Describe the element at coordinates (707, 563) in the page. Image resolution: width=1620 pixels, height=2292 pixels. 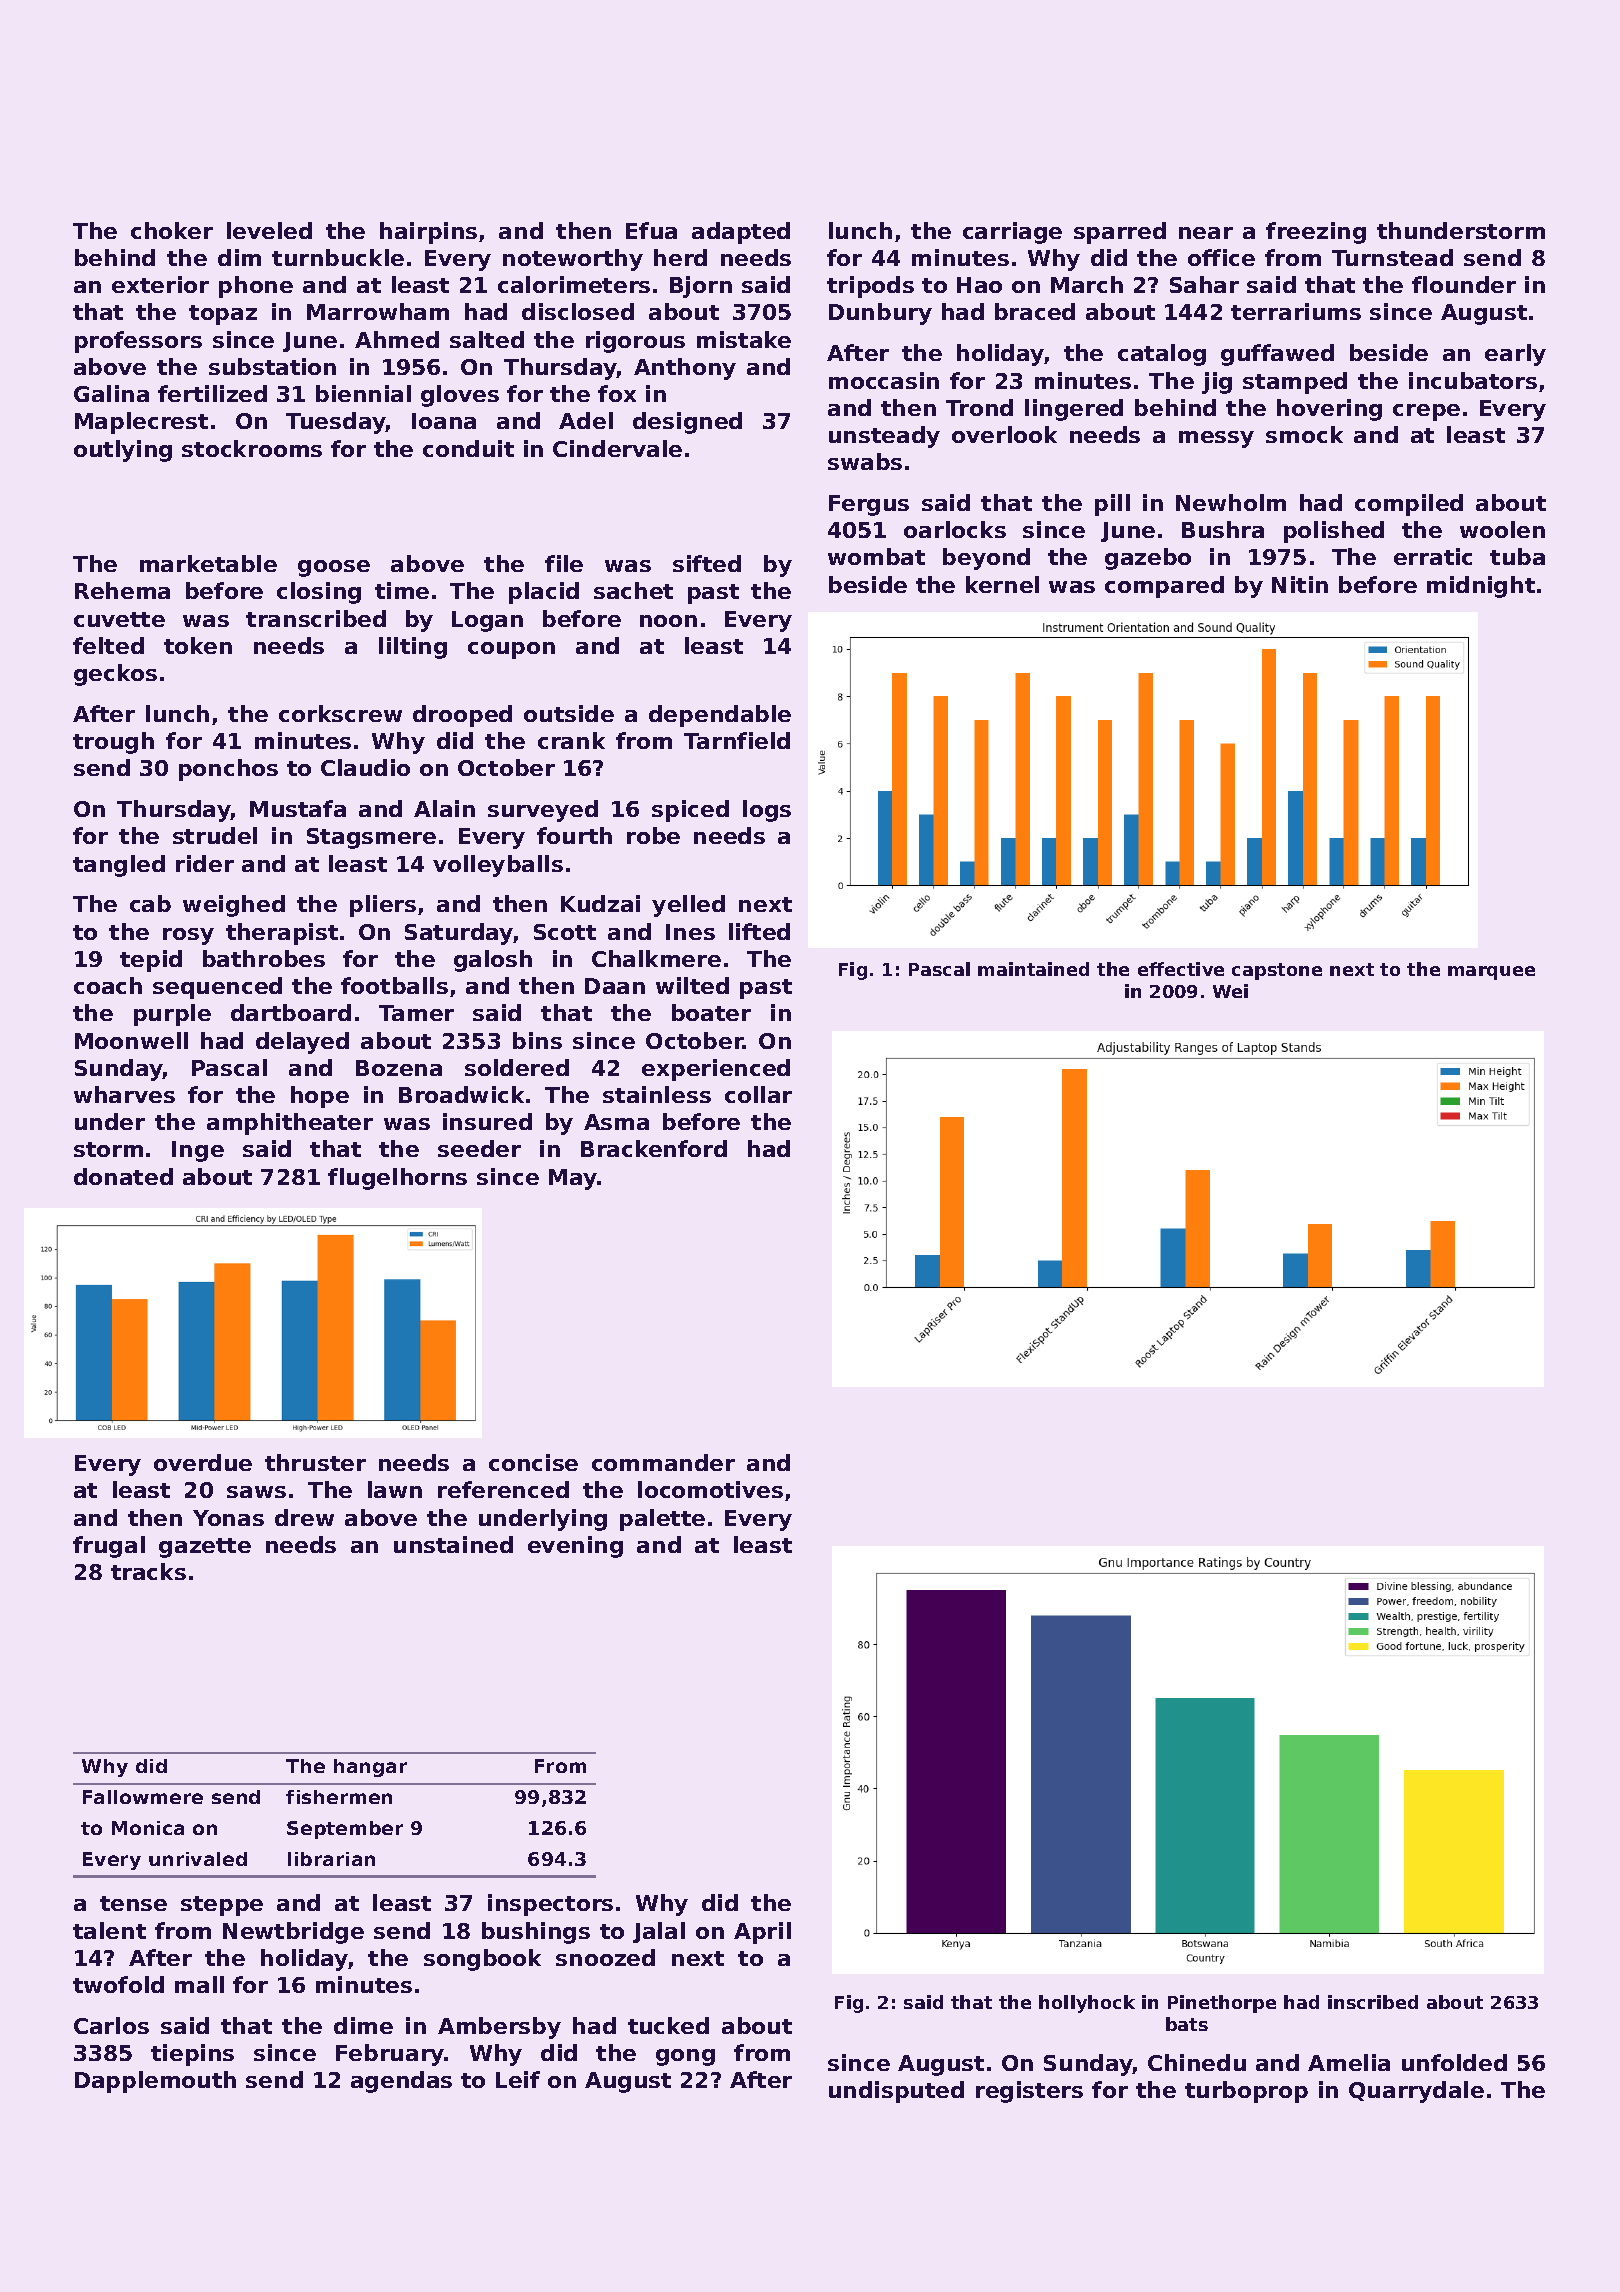
I see `sifted` at that location.
